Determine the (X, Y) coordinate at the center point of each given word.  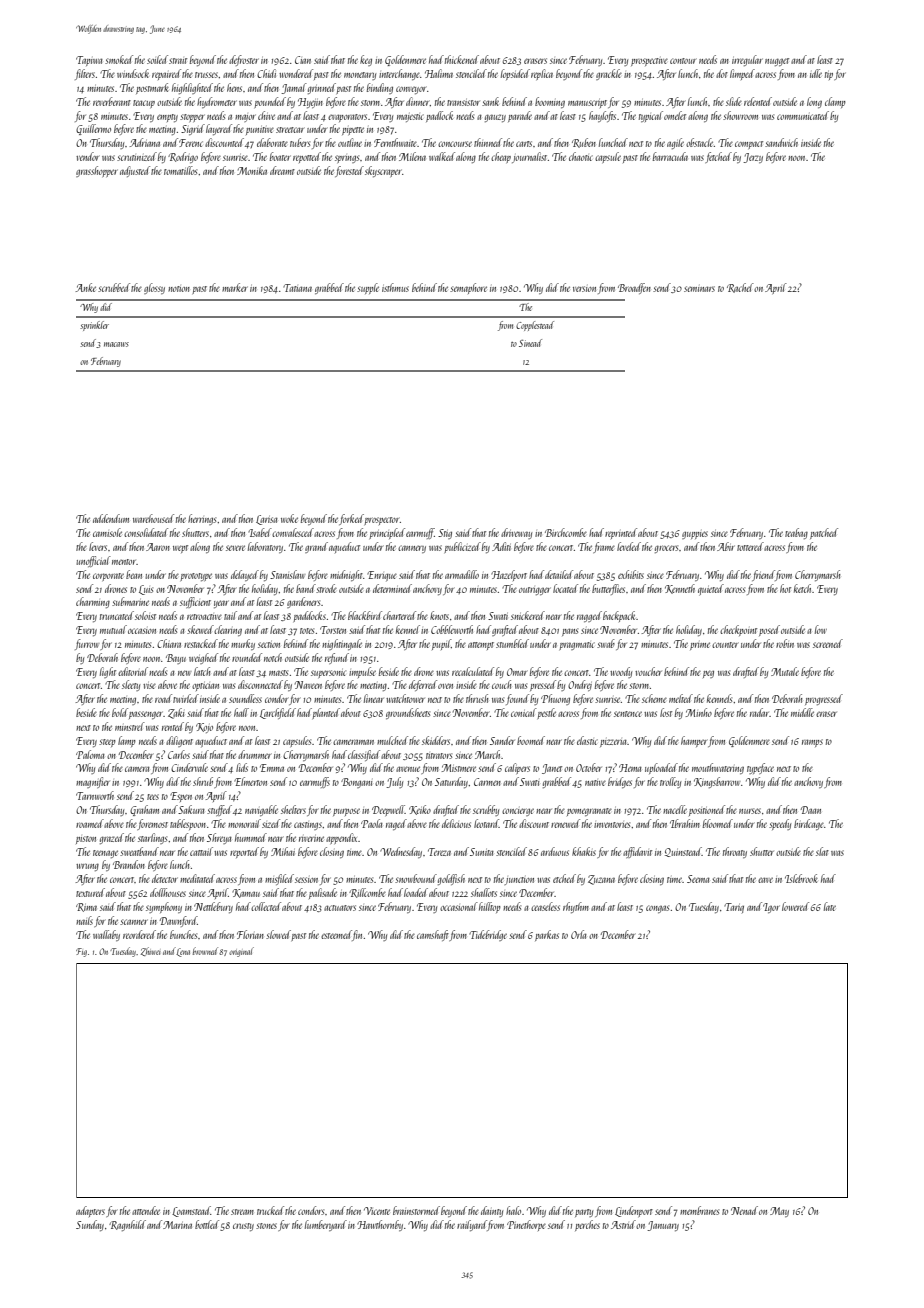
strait (178, 61)
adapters (90, 1211)
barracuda (670, 156)
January (663, 1226)
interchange (399, 74)
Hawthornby (380, 1225)
